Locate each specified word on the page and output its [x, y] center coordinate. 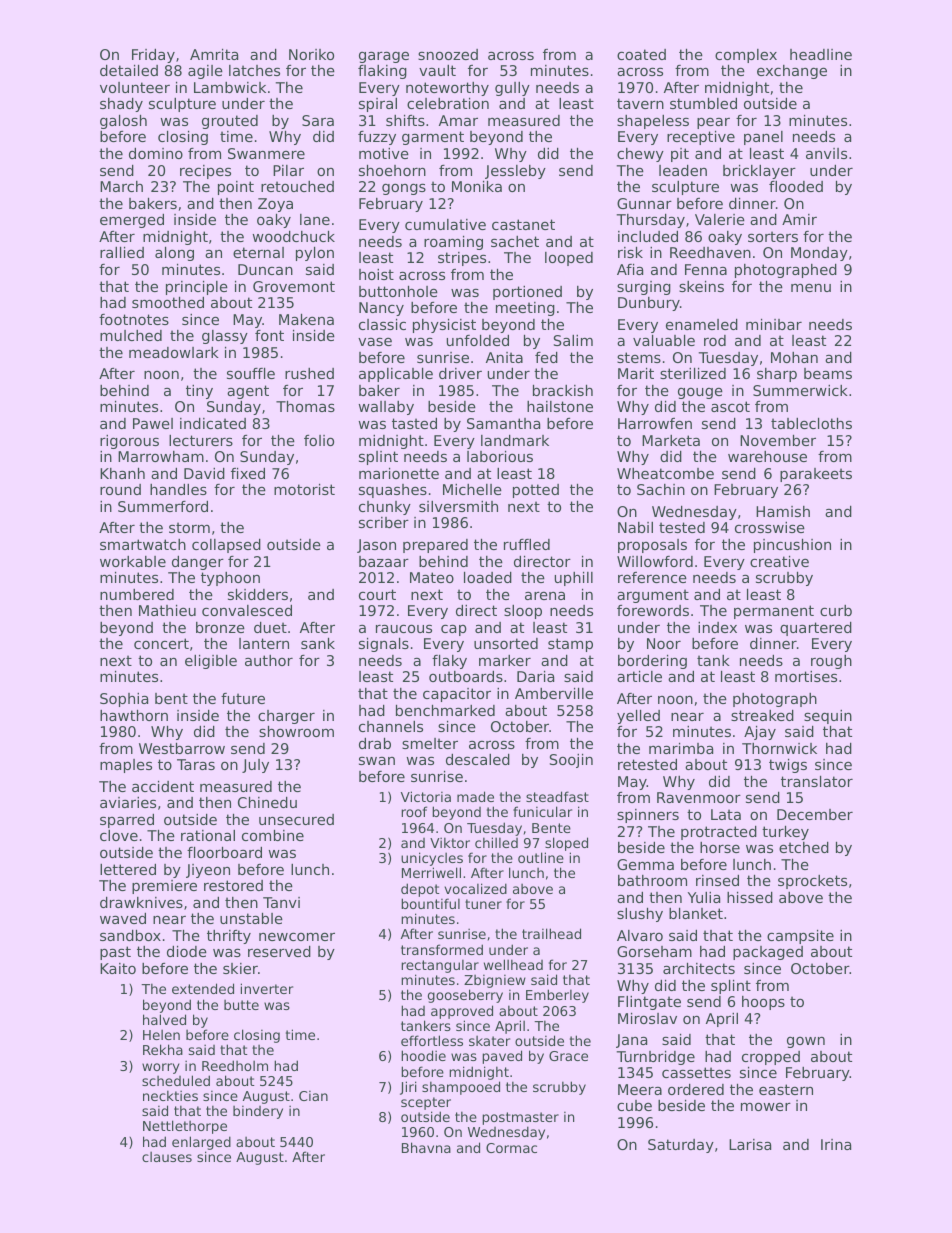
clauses [167, 1156]
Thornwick [779, 748]
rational [208, 835]
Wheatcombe [665, 473]
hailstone [560, 406]
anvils [826, 153]
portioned [527, 293]
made [475, 796]
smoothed [168, 302]
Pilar [288, 170]
